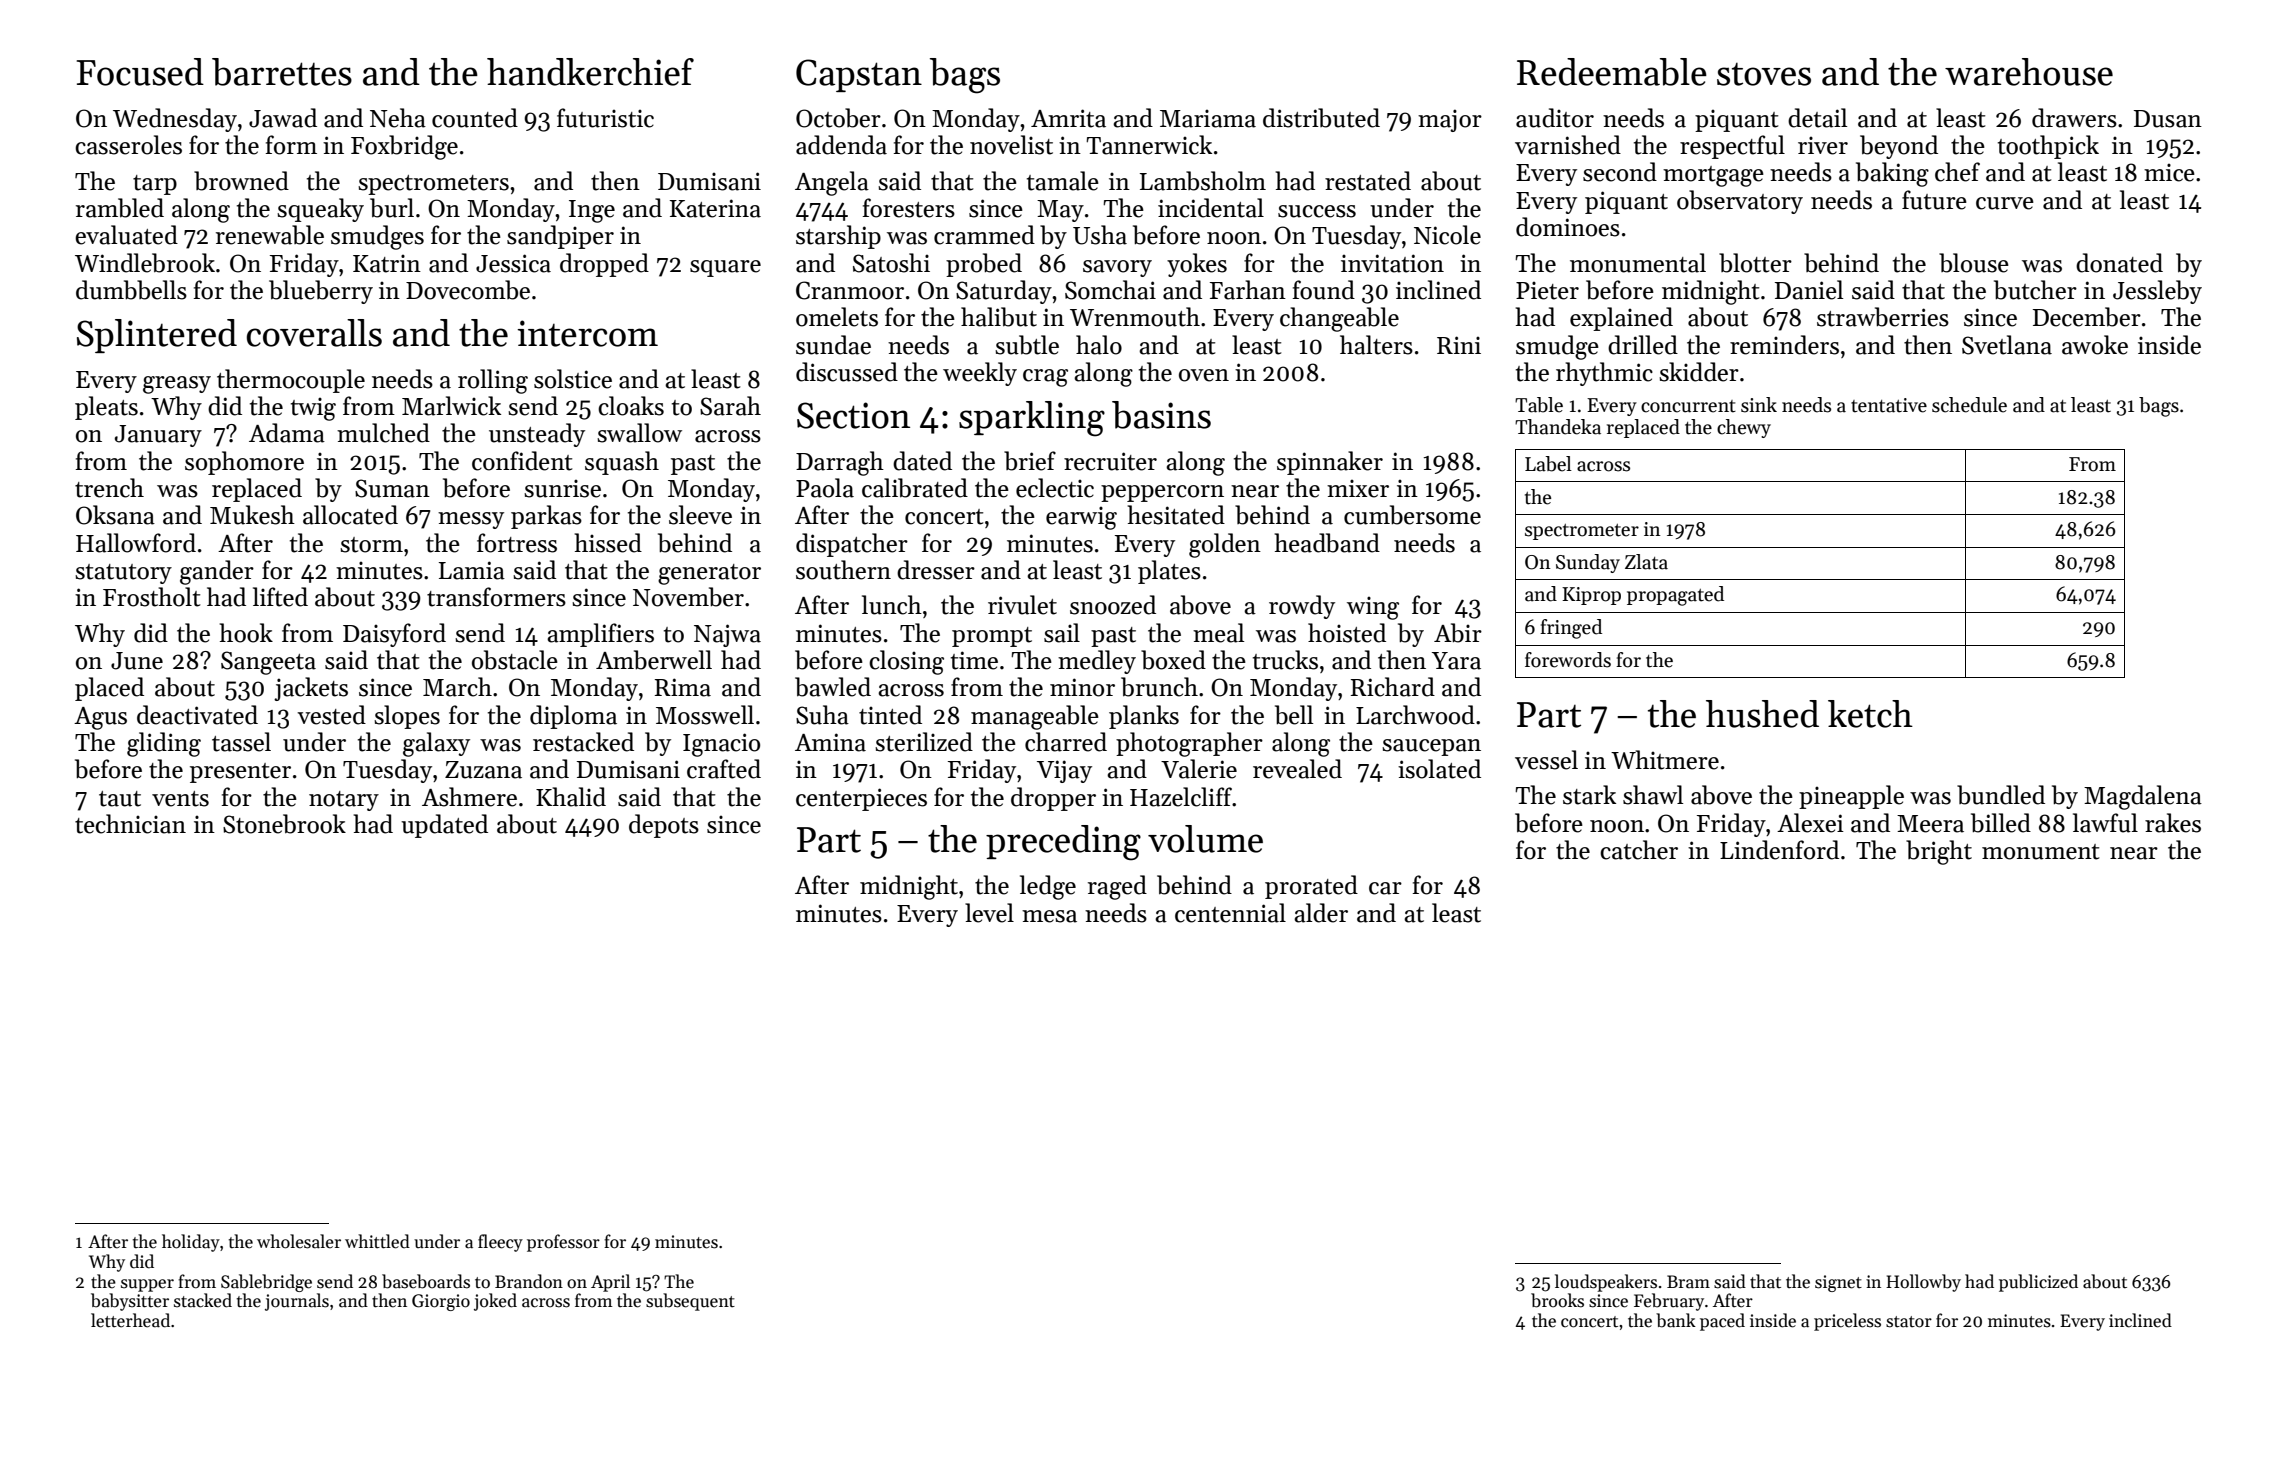  What do you see at coordinates (1675, 596) in the image?
I see `propagated` at bounding box center [1675, 596].
